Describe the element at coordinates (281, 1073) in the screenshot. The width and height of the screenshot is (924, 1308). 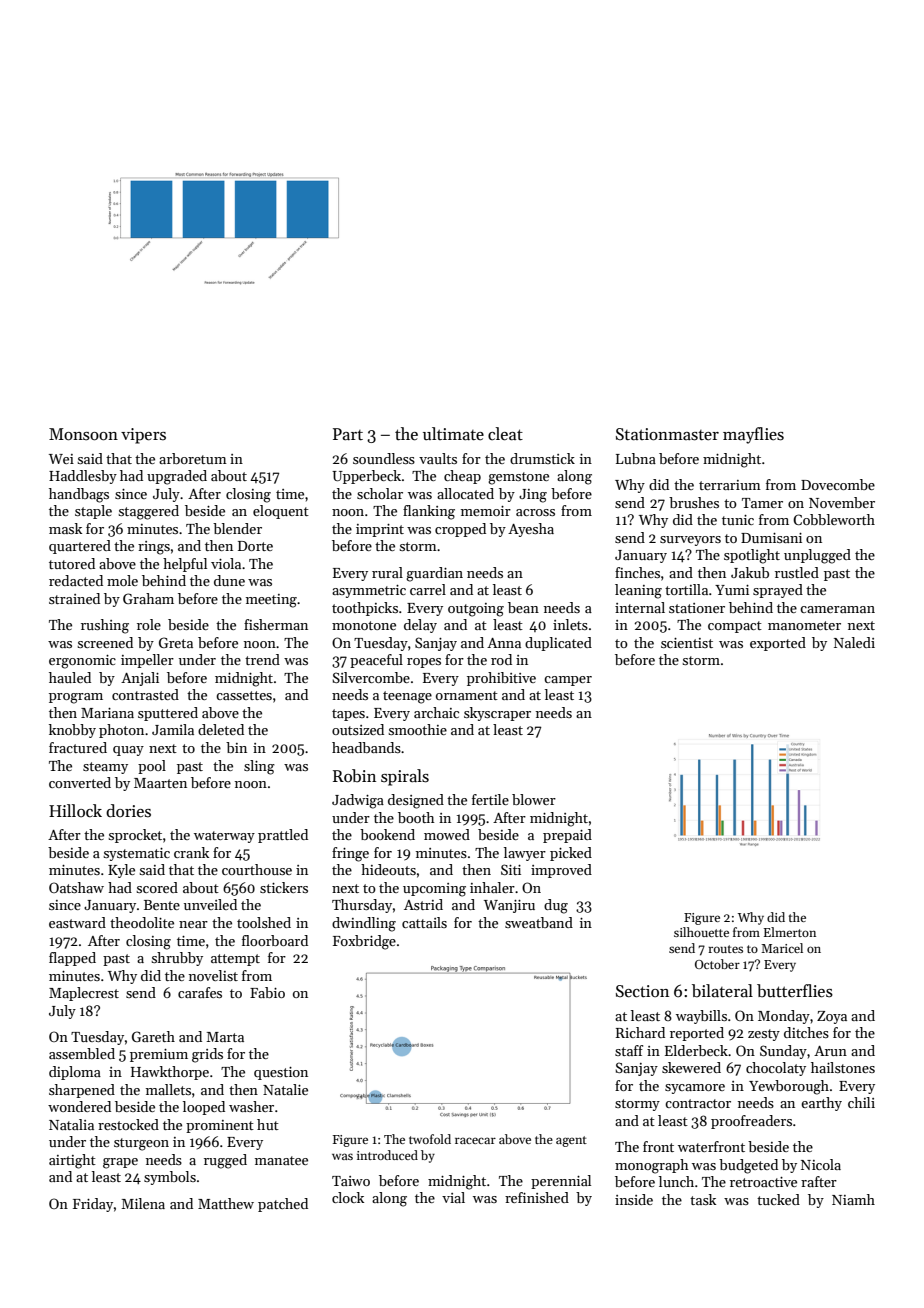
I see `question` at that location.
